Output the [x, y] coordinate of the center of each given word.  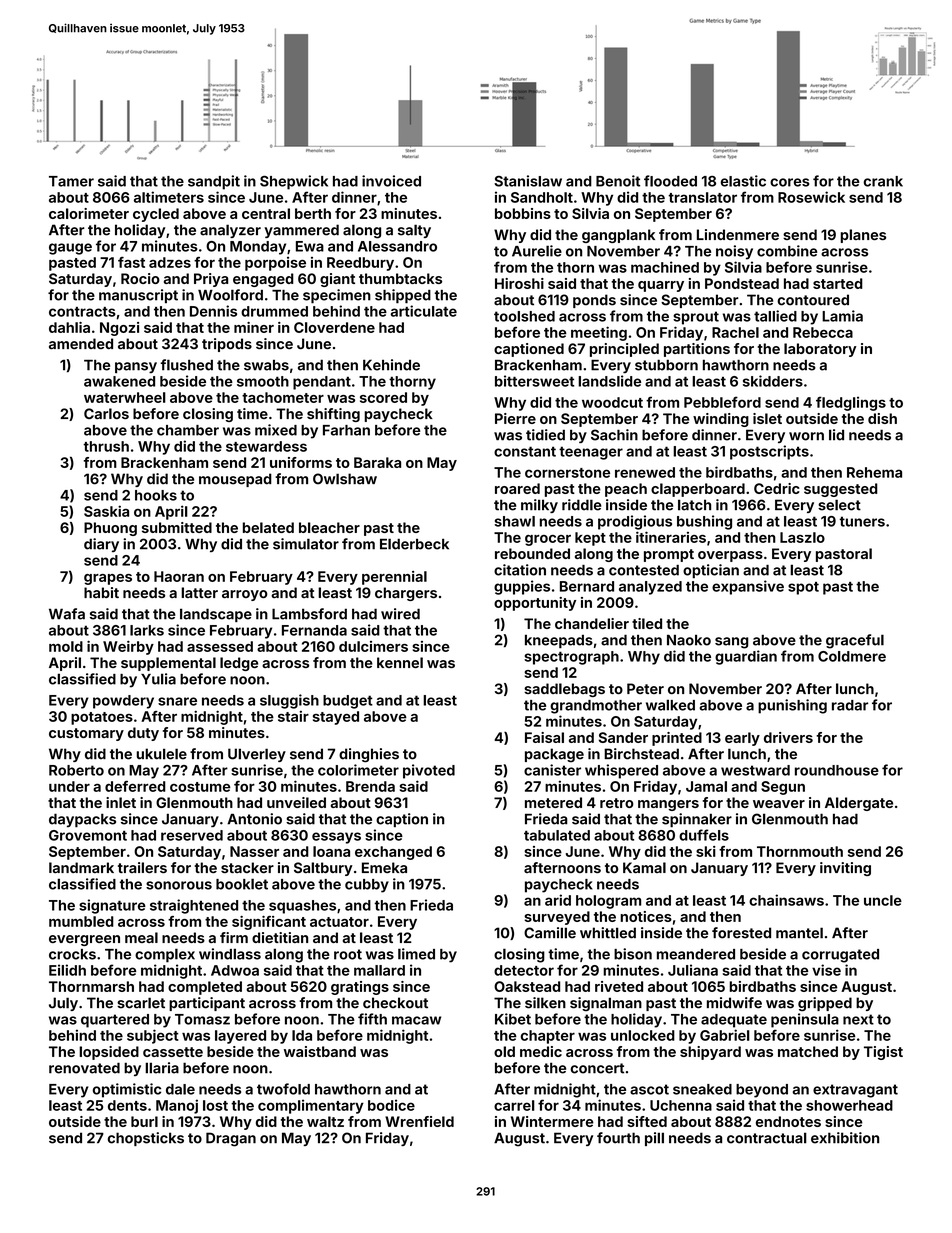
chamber [188, 430]
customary [86, 734]
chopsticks [146, 1139]
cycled [156, 215]
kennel [400, 662]
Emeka [384, 867]
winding [721, 420]
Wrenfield [419, 1121]
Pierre [515, 418]
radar [850, 705]
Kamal [644, 867]
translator [703, 197]
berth [313, 213]
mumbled [81, 921]
